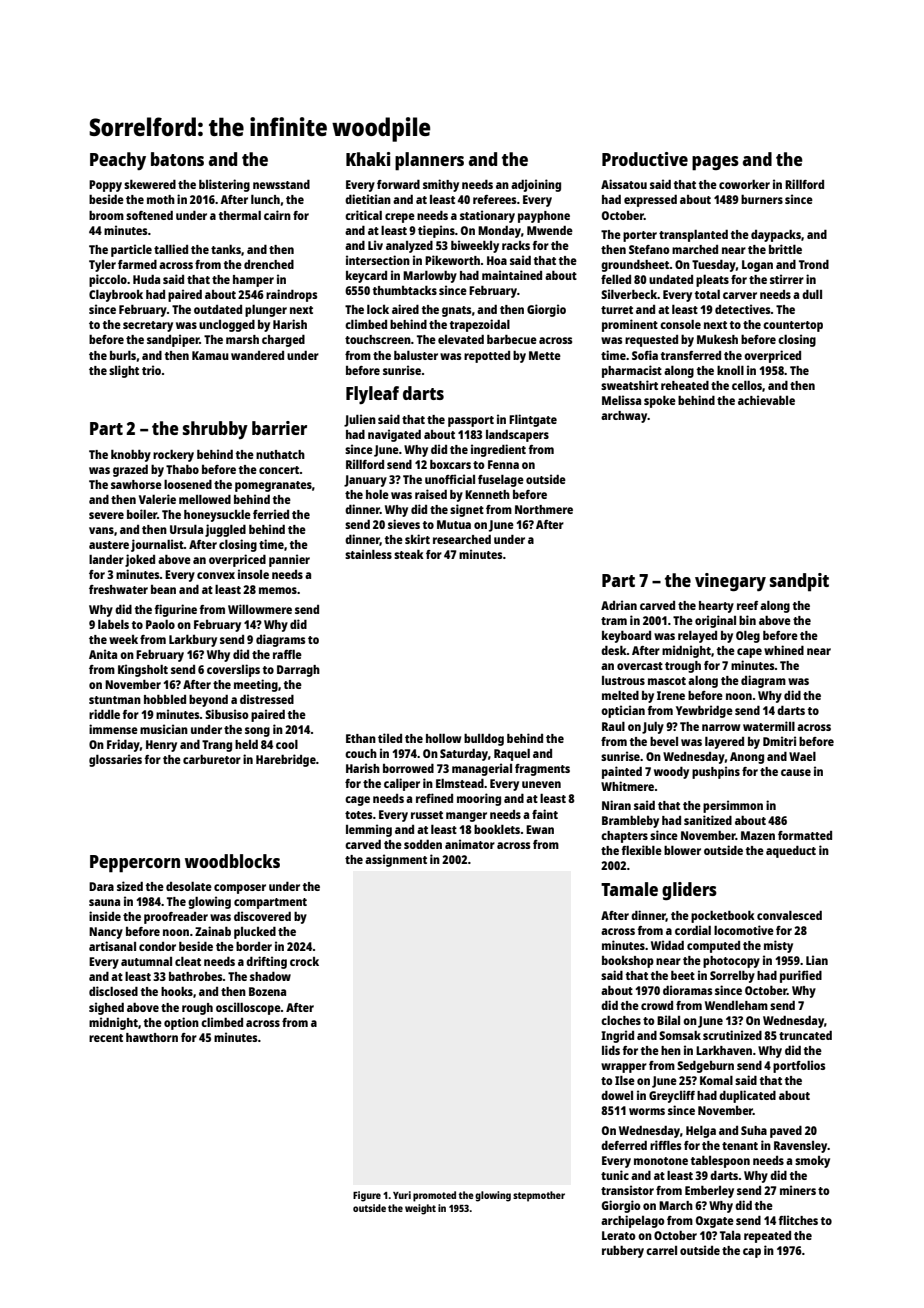 The width and height of the page is (924, 1308). What do you see at coordinates (434, 1196) in the page?
I see `promoted` at bounding box center [434, 1196].
